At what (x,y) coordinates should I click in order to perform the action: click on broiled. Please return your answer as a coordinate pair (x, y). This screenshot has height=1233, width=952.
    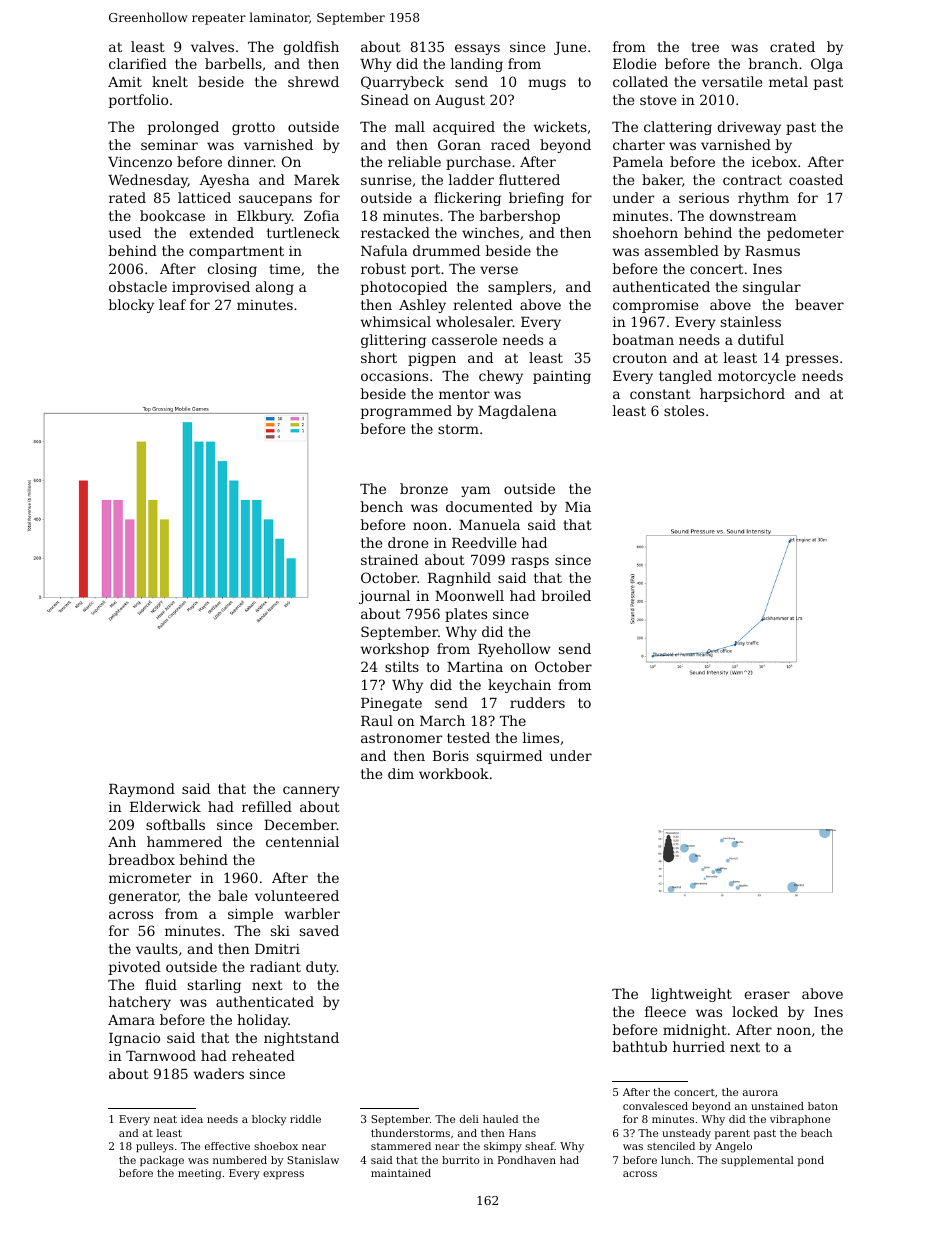
    Looking at the image, I should click on (566, 595).
